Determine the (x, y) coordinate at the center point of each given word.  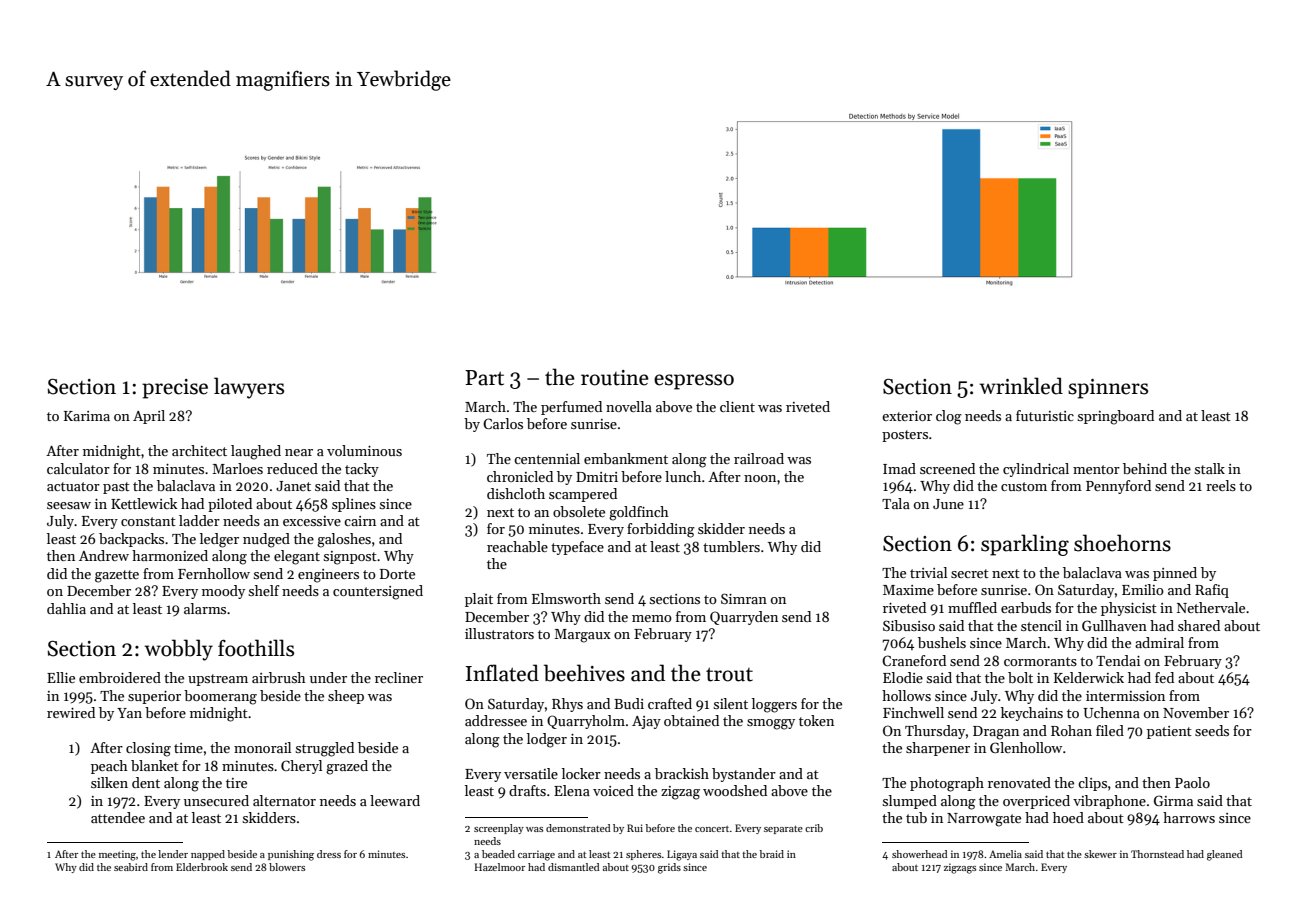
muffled (972, 607)
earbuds (1026, 607)
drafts (527, 790)
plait (479, 600)
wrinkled (1021, 386)
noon (760, 478)
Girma (1173, 800)
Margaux (582, 636)
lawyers (249, 388)
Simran (744, 598)
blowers (287, 867)
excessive (312, 521)
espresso (694, 382)
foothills (256, 648)
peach (109, 767)
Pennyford (1118, 487)
